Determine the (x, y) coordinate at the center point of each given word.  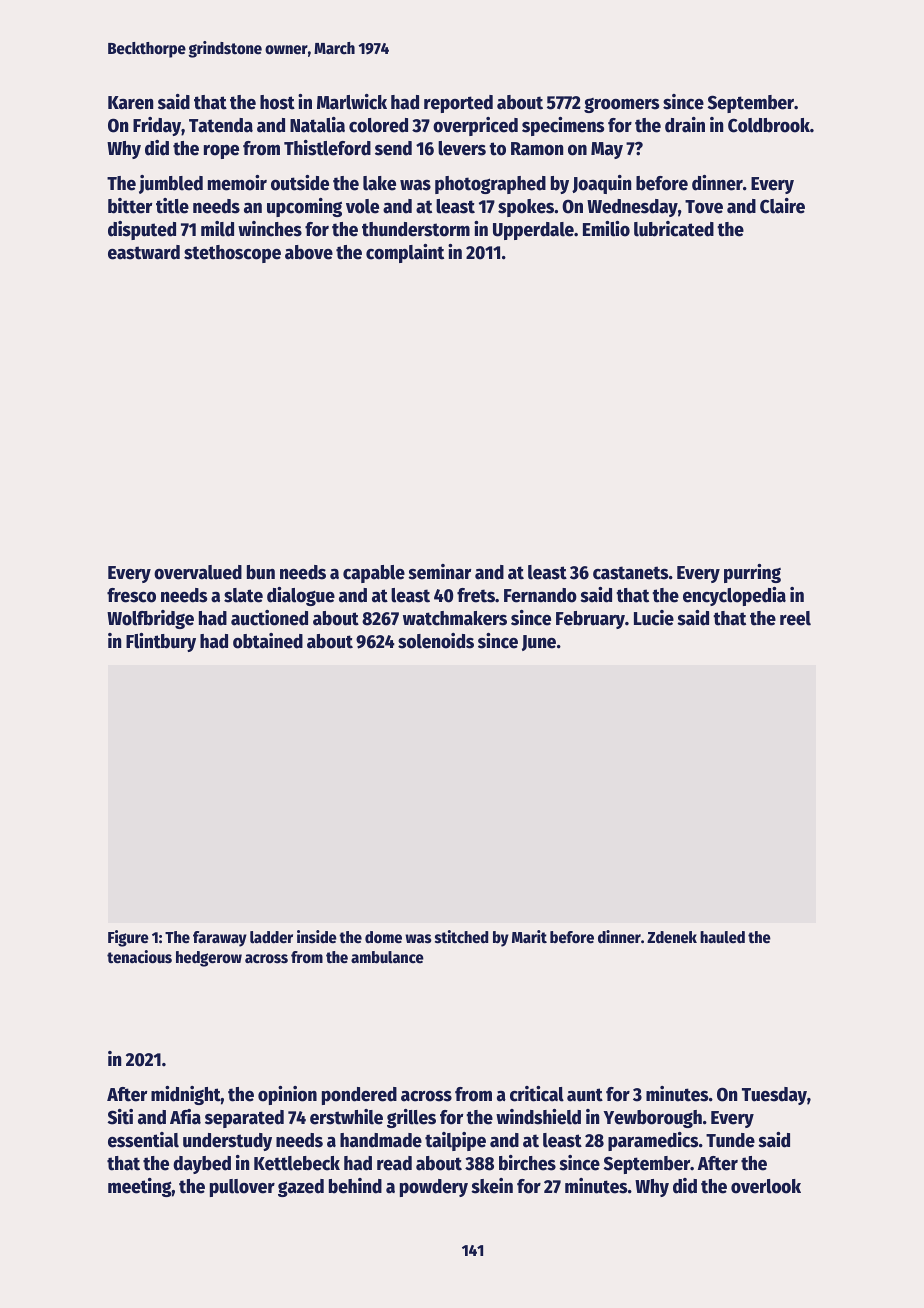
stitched (461, 937)
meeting (140, 1187)
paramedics (653, 1141)
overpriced (475, 126)
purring (752, 573)
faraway (220, 939)
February (590, 620)
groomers (621, 105)
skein (492, 1186)
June (539, 643)
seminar (439, 572)
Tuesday (774, 1096)
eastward (144, 252)
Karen (130, 103)
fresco (131, 595)
